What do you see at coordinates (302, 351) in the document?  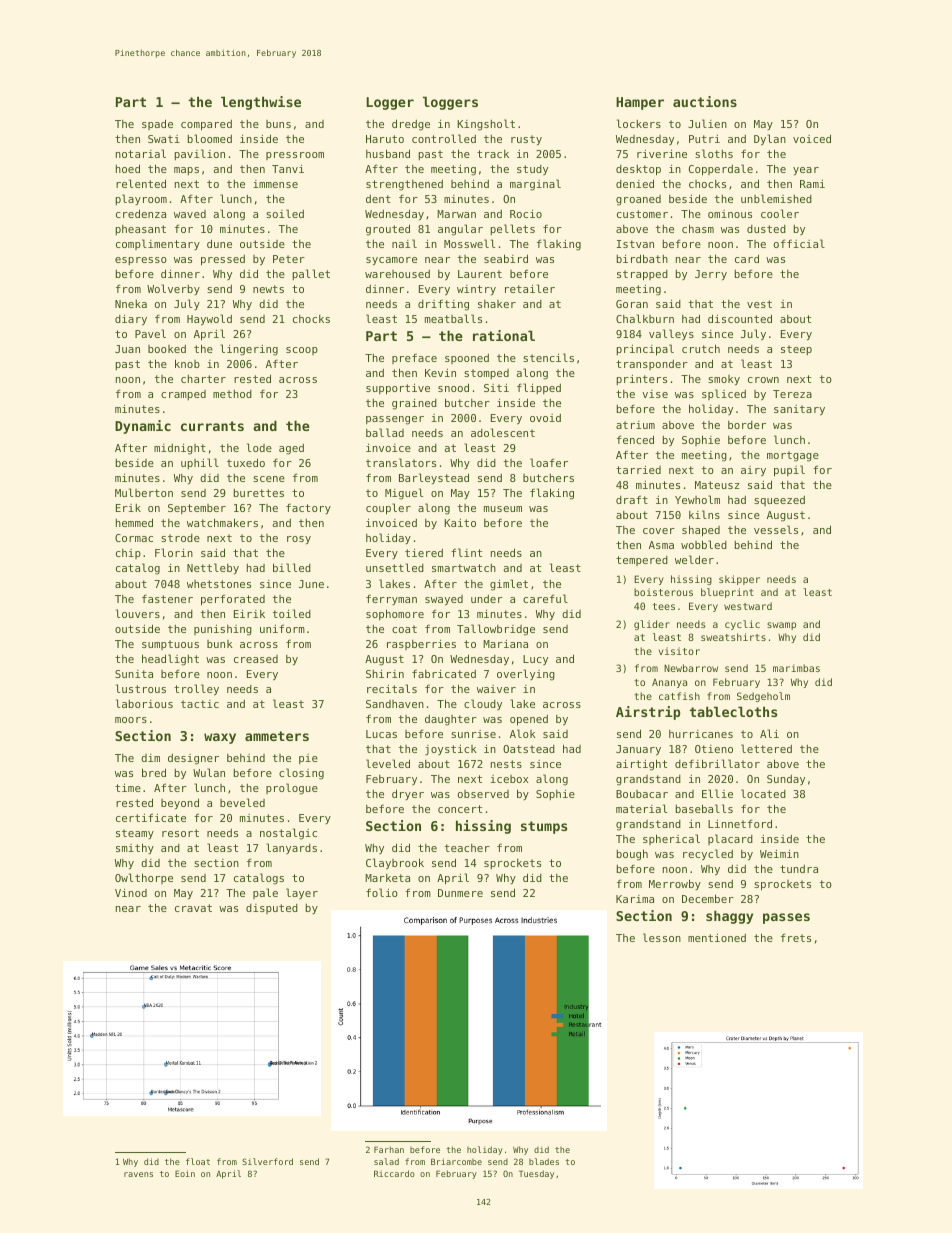 I see `scoop` at bounding box center [302, 351].
